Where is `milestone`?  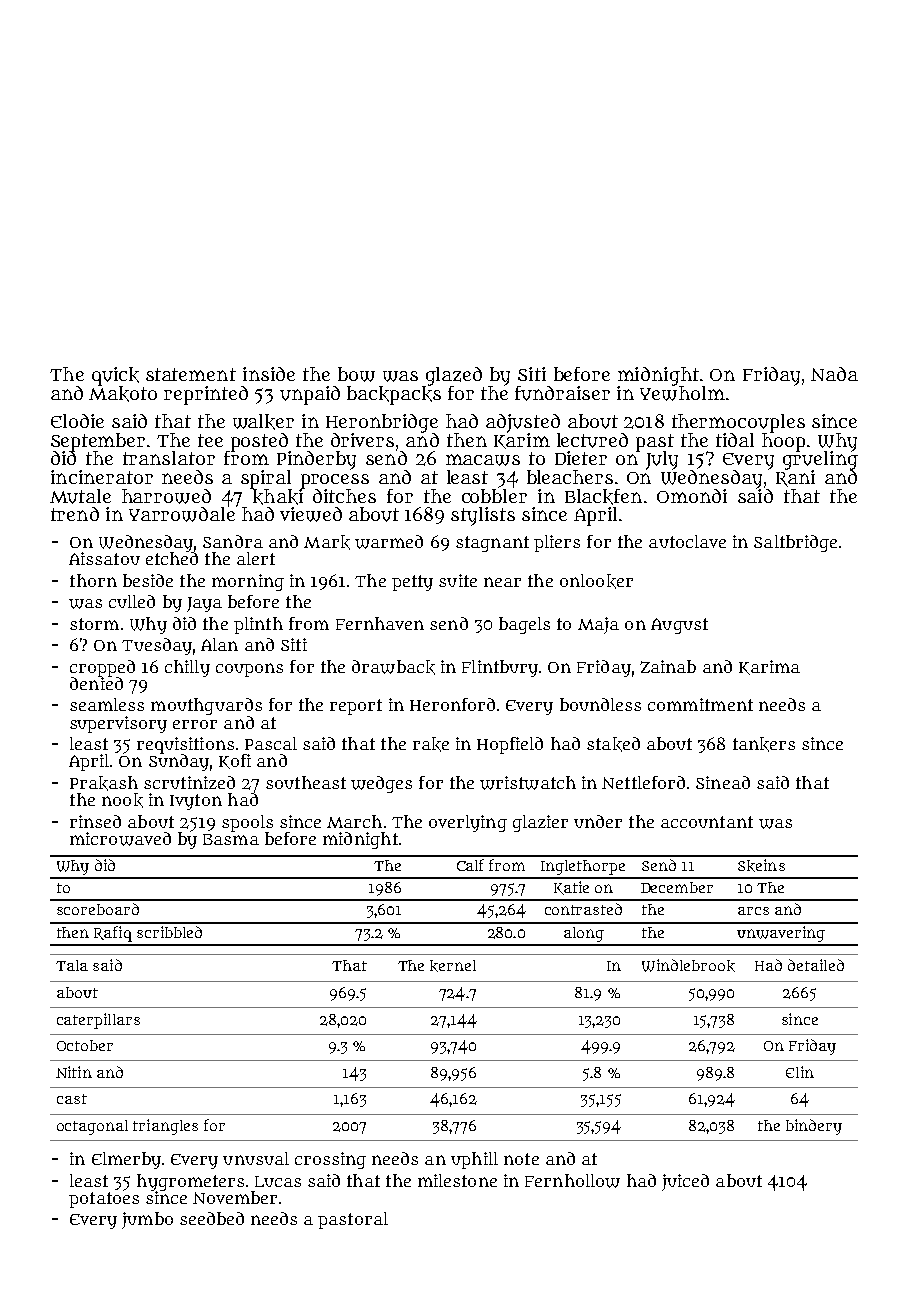
milestone is located at coordinates (457, 1180).
